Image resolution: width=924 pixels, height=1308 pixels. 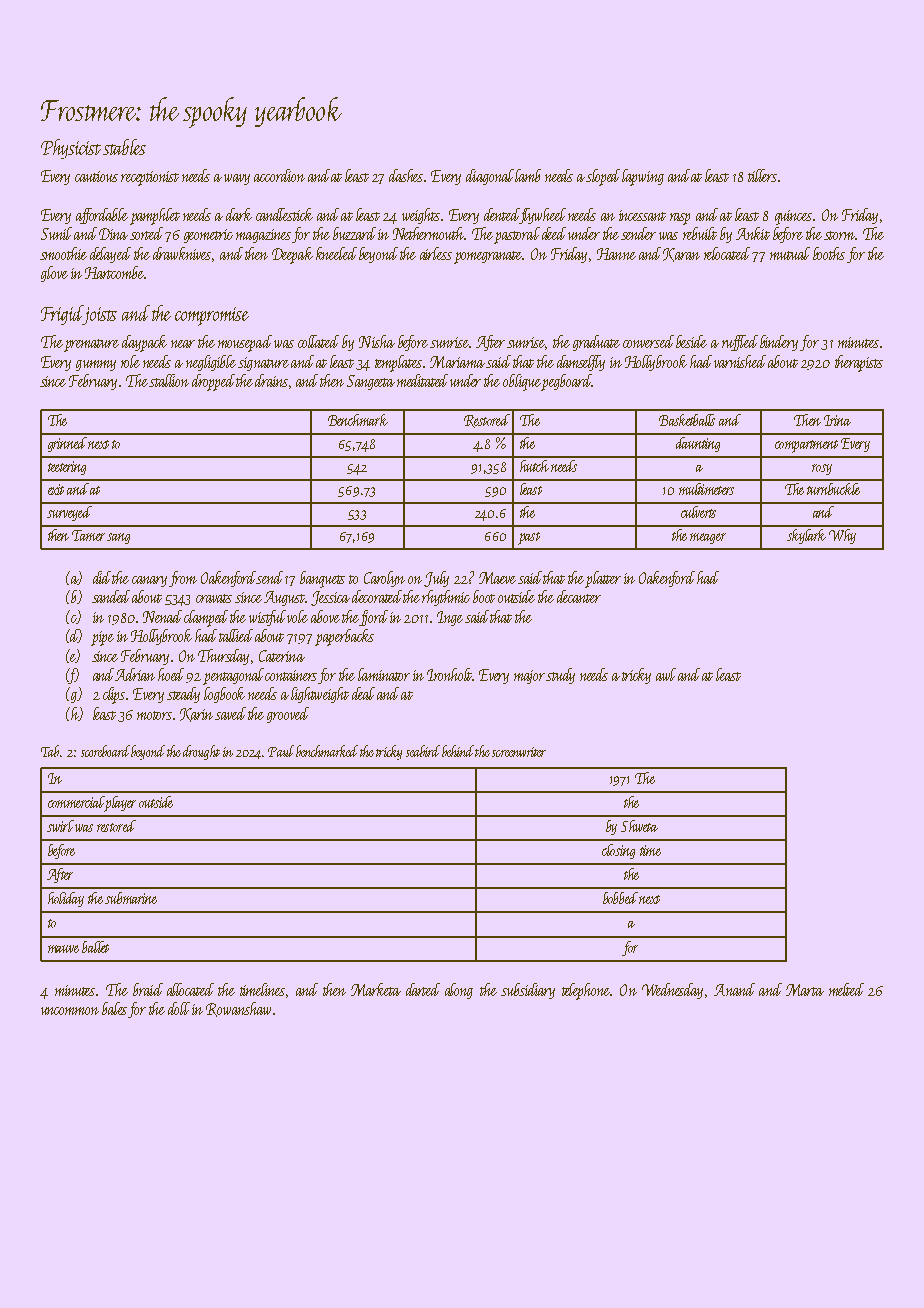 What do you see at coordinates (793, 217) in the document?
I see `quinces` at bounding box center [793, 217].
